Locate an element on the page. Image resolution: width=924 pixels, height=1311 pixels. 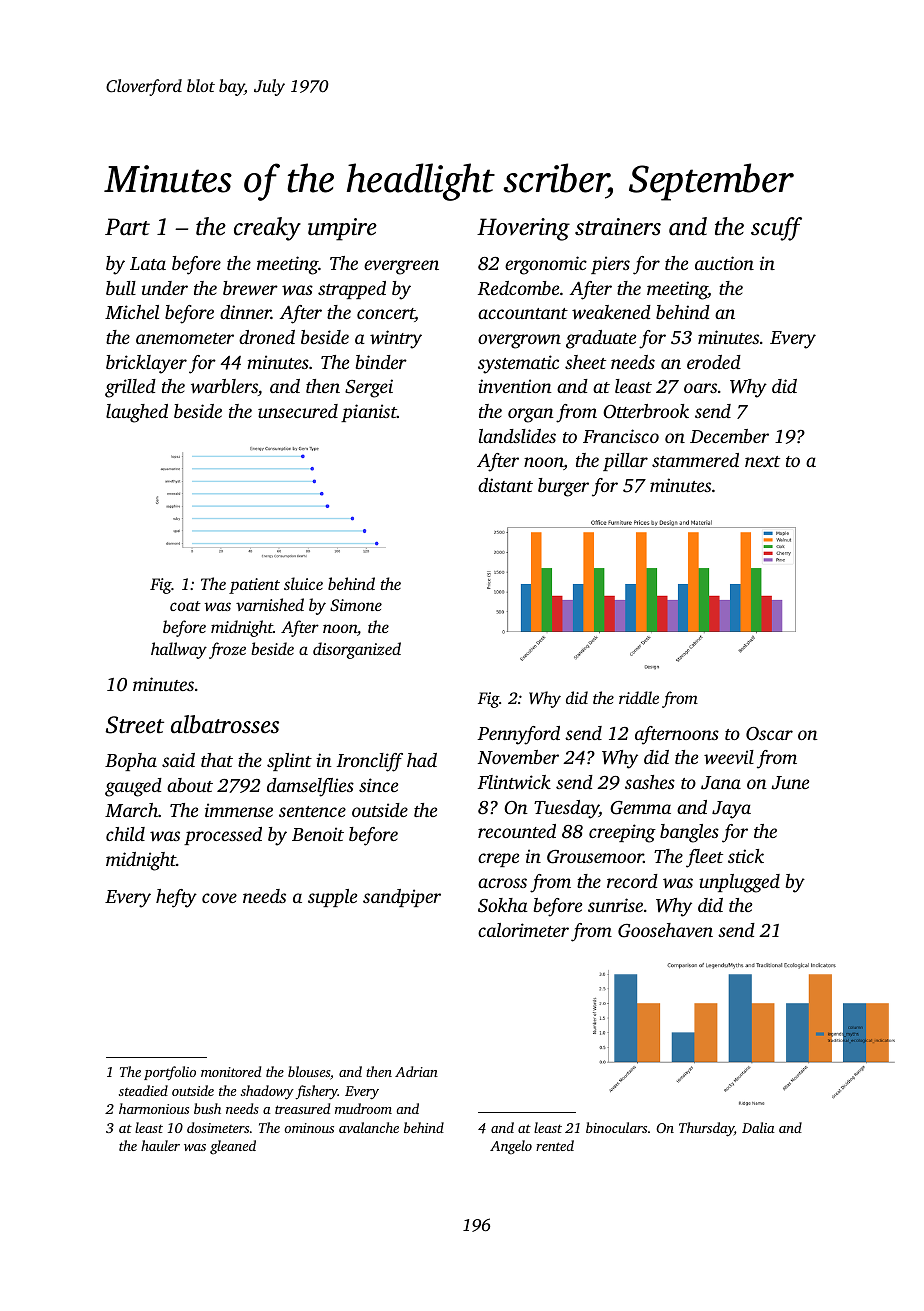
eroded is located at coordinates (714, 362).
